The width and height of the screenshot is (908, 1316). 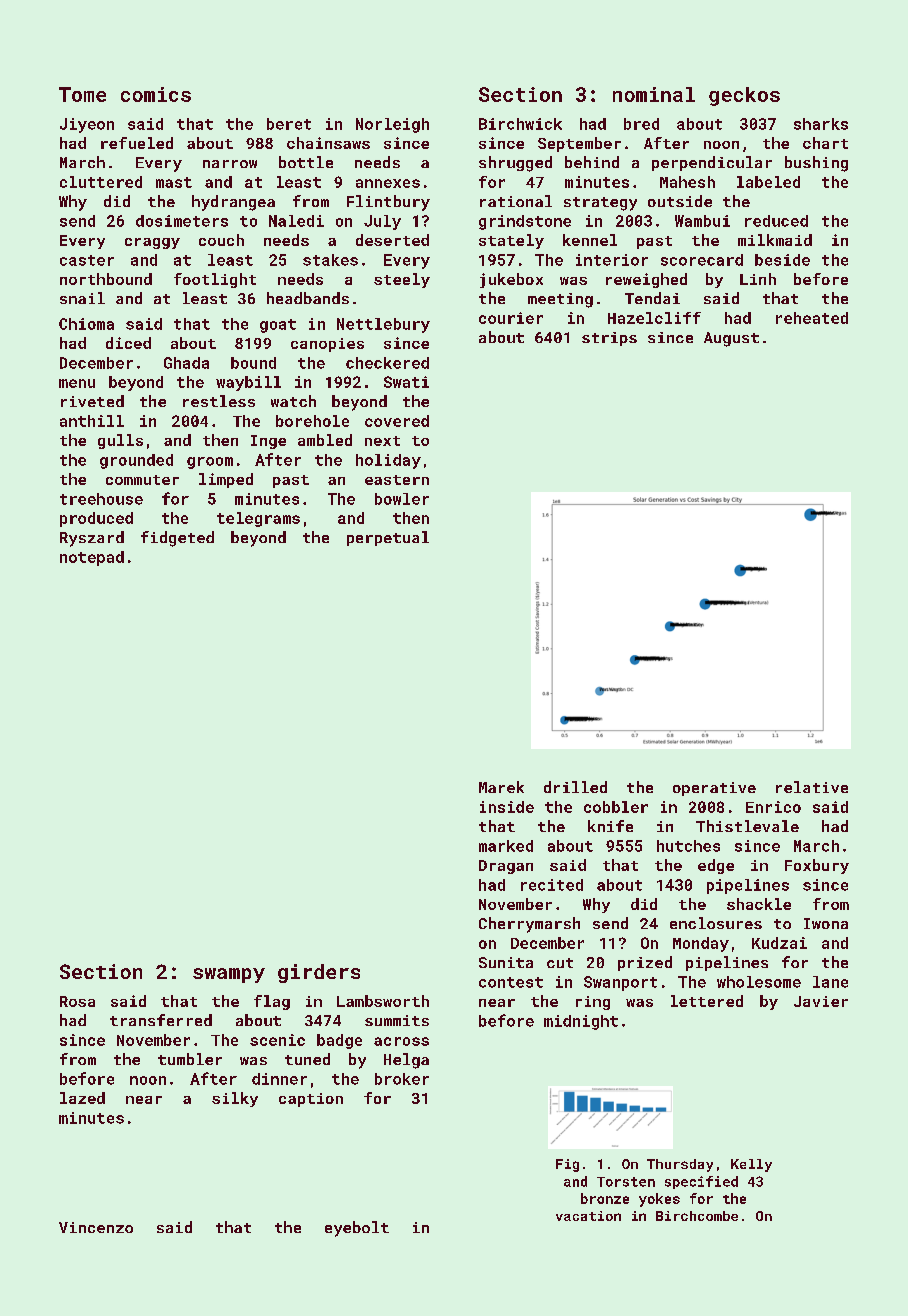 What do you see at coordinates (96, 1227) in the screenshot?
I see `Vincenzo` at bounding box center [96, 1227].
